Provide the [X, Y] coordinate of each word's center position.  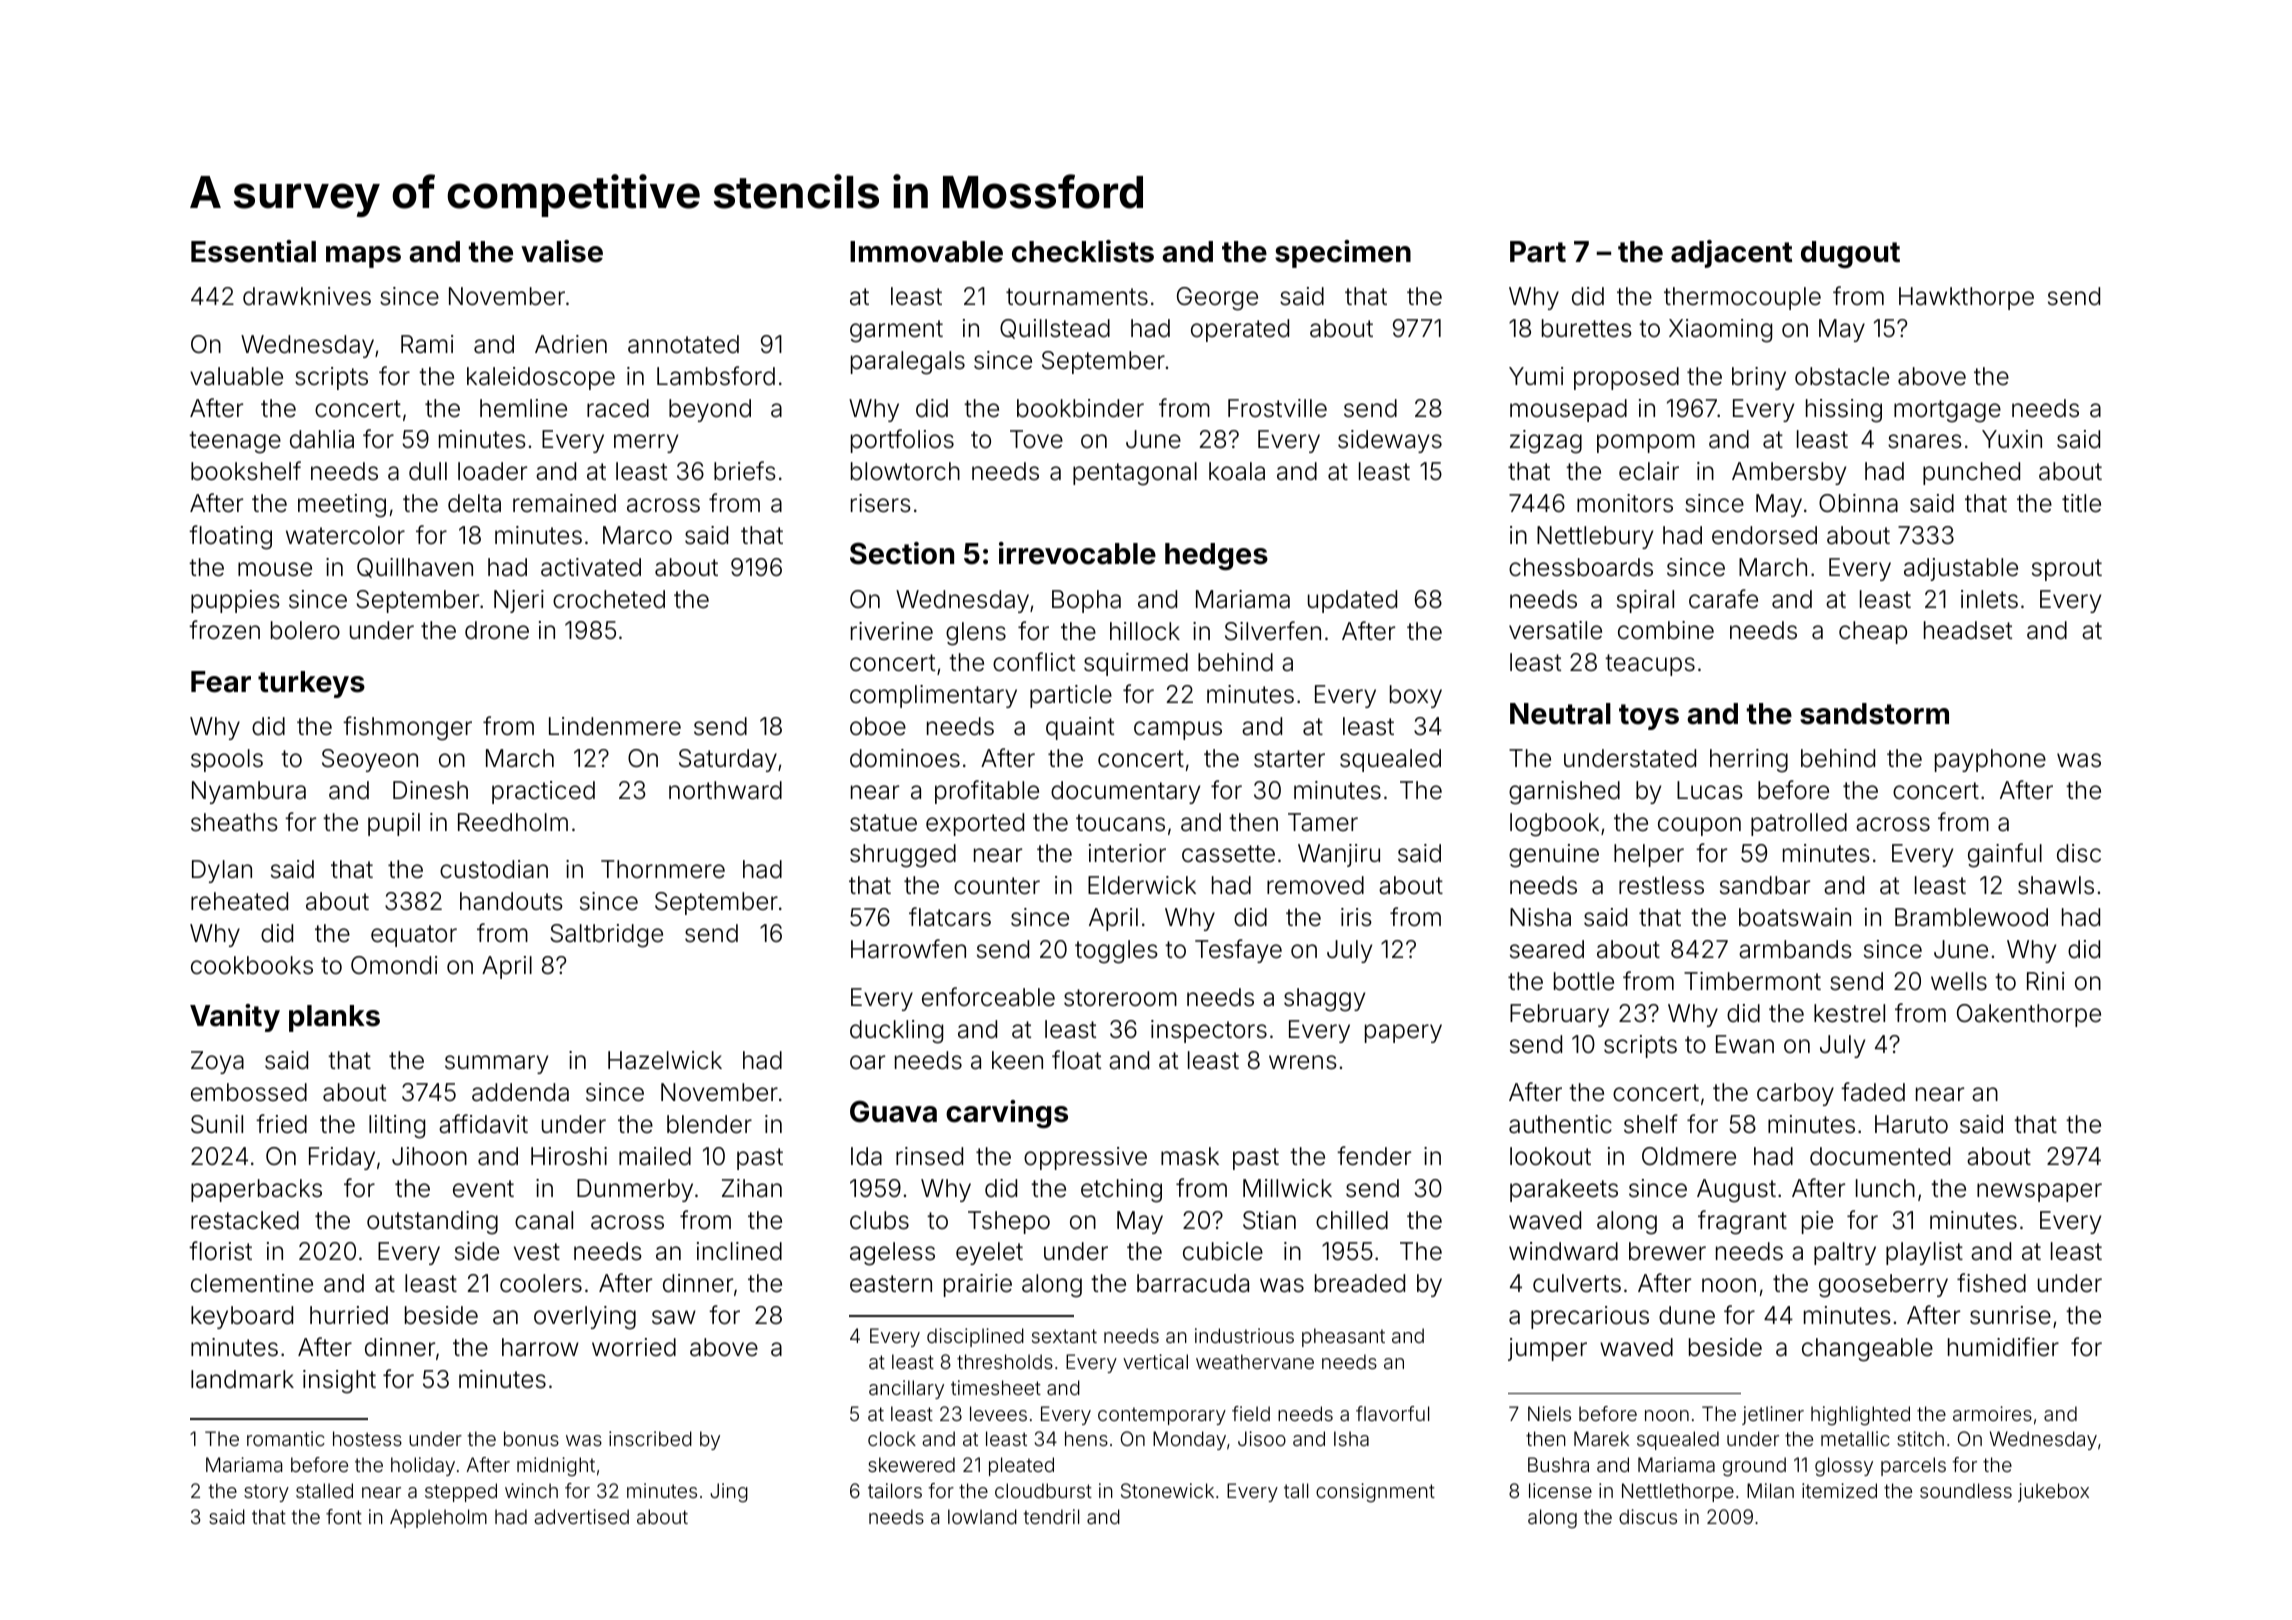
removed [1315, 885]
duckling [896, 1032]
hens [1086, 1438]
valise [562, 251]
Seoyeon [370, 760]
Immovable [926, 252]
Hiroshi [569, 1156]
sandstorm [1874, 714]
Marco [637, 535]
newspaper [2039, 1192]
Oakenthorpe [2029, 1015]
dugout [1850, 254]
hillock [1145, 631]
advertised [581, 1516]
